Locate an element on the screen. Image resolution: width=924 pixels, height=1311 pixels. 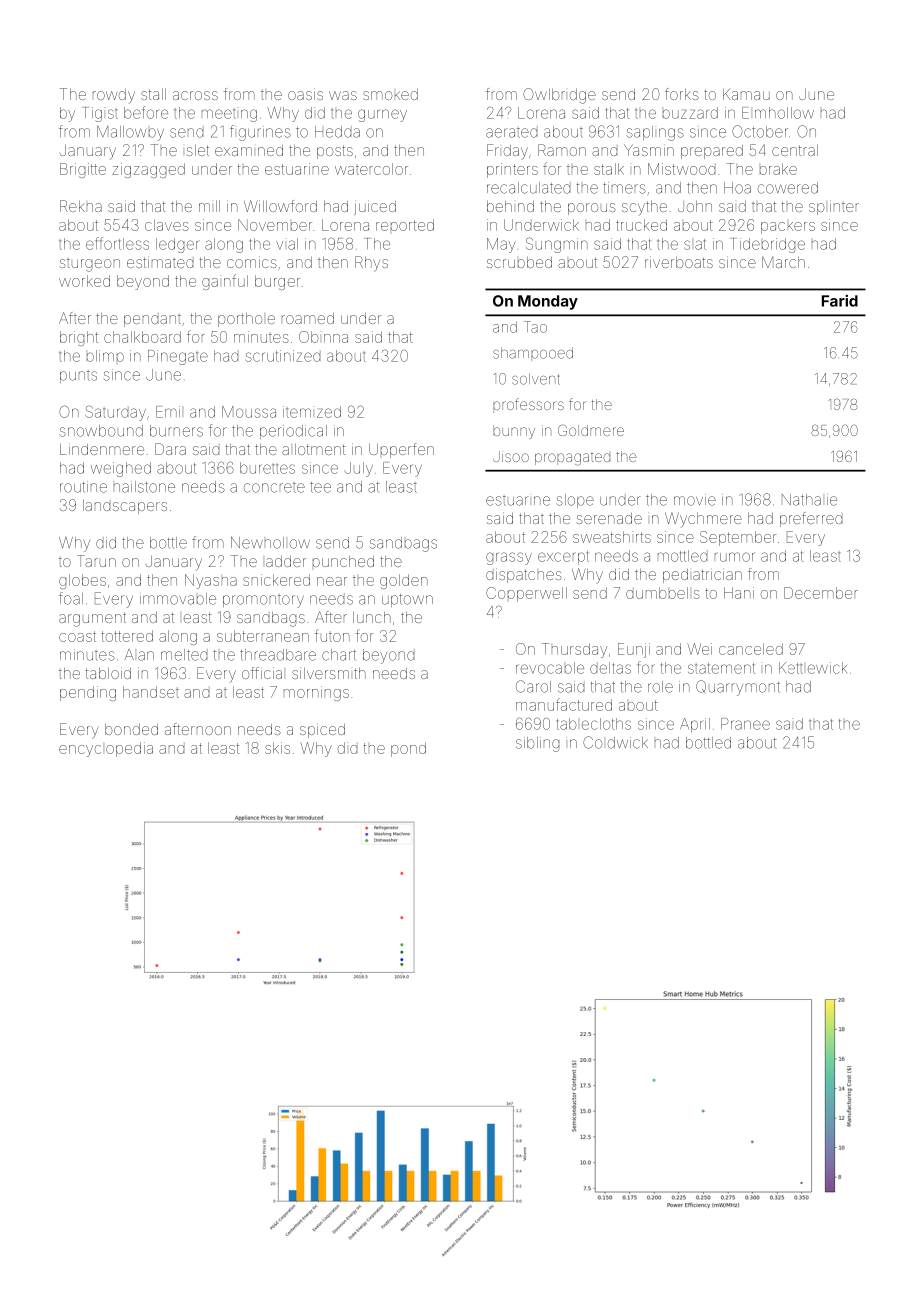
John is located at coordinates (695, 206).
